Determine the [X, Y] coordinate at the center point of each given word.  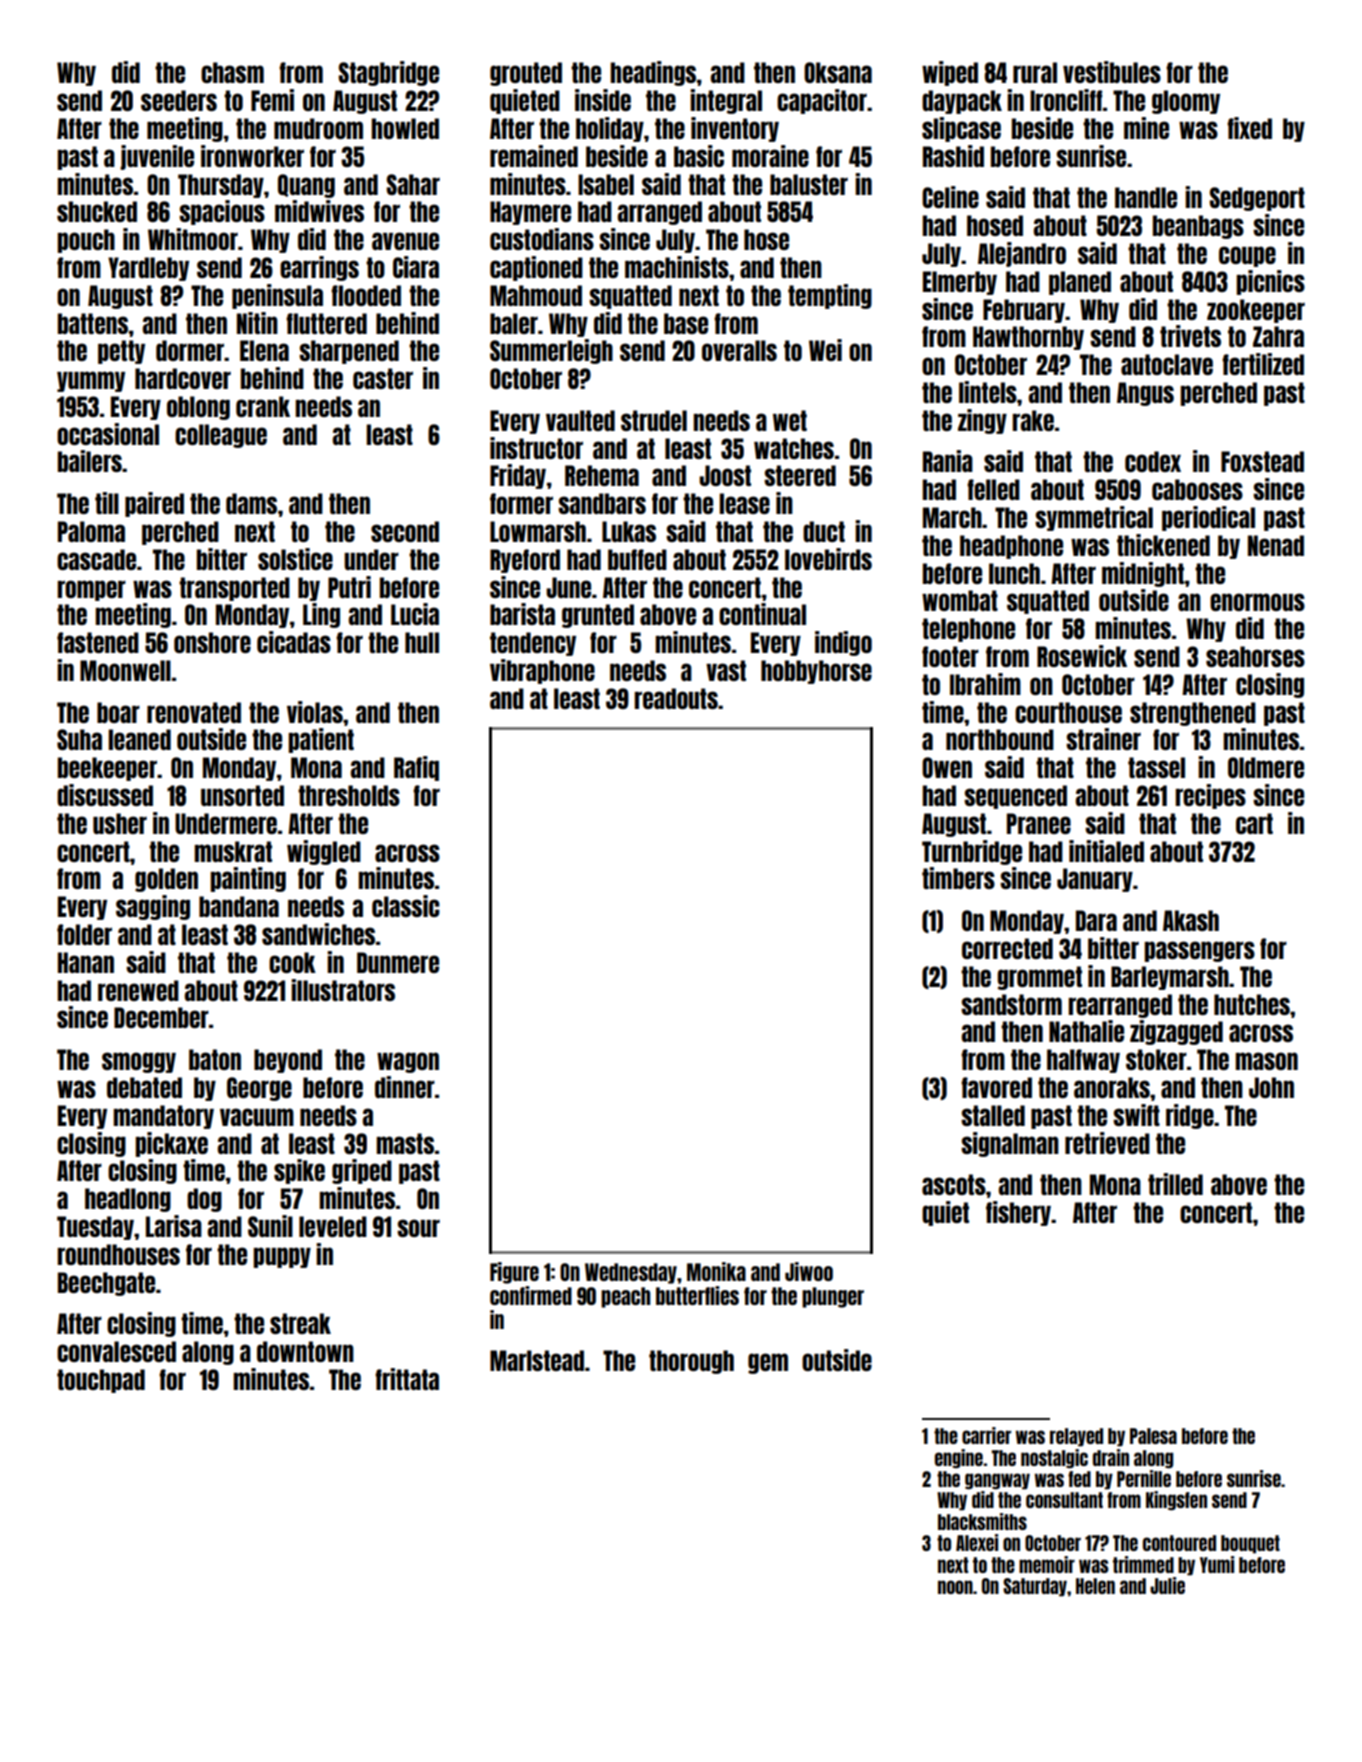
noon [955, 1587]
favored [996, 1087]
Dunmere [398, 962]
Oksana [838, 72]
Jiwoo [809, 1271]
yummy [91, 381]
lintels [988, 392]
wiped [950, 73]
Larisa [174, 1226]
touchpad [101, 1381]
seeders [179, 100]
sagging [153, 907]
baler [514, 323]
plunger [833, 1297]
